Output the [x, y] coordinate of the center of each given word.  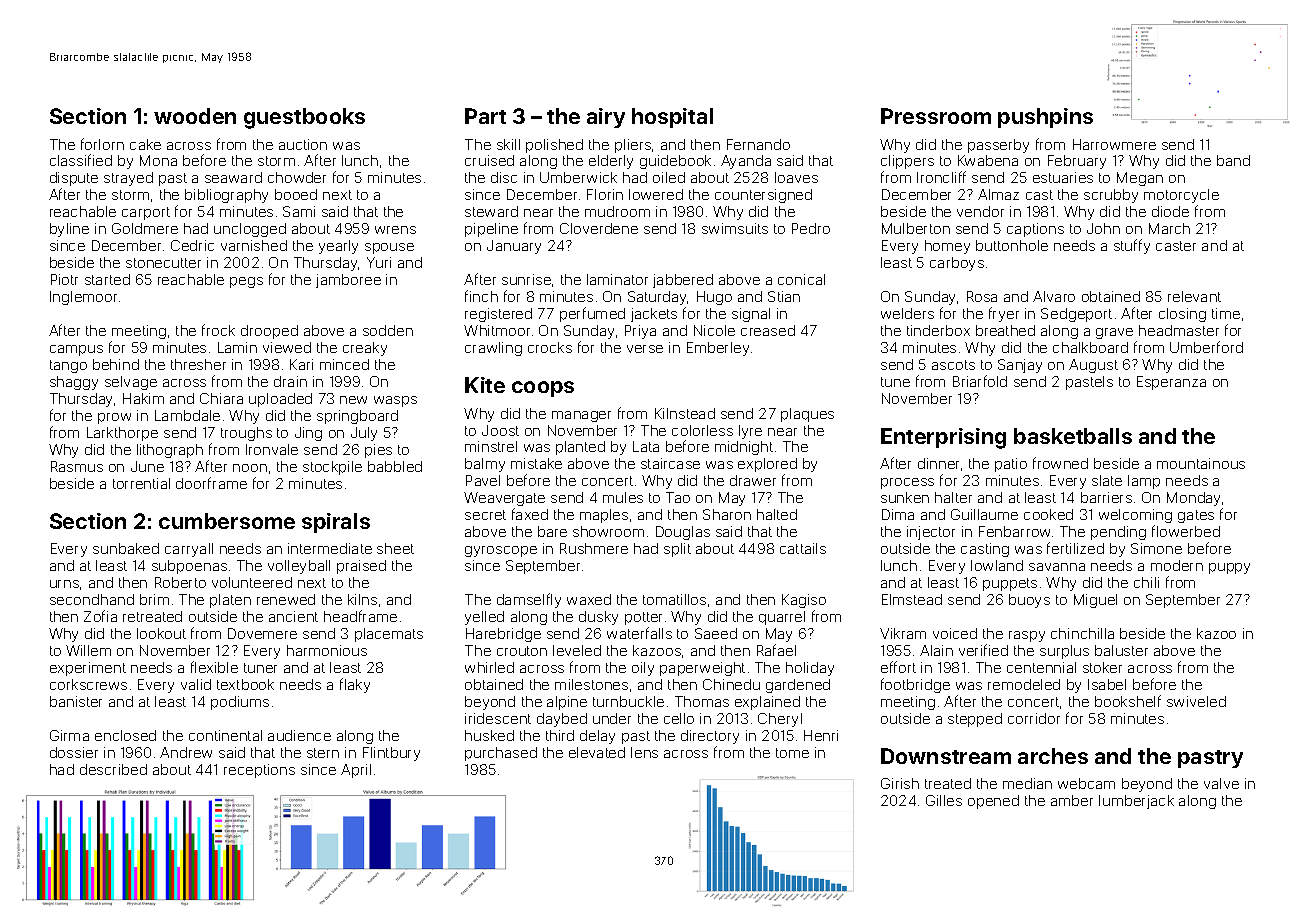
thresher [198, 364]
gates [1196, 516]
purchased [501, 754]
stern [323, 753]
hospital [672, 118]
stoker [1102, 667]
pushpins [1045, 118]
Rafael [776, 650]
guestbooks [304, 118]
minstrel [491, 446]
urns [64, 584]
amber [1072, 800]
